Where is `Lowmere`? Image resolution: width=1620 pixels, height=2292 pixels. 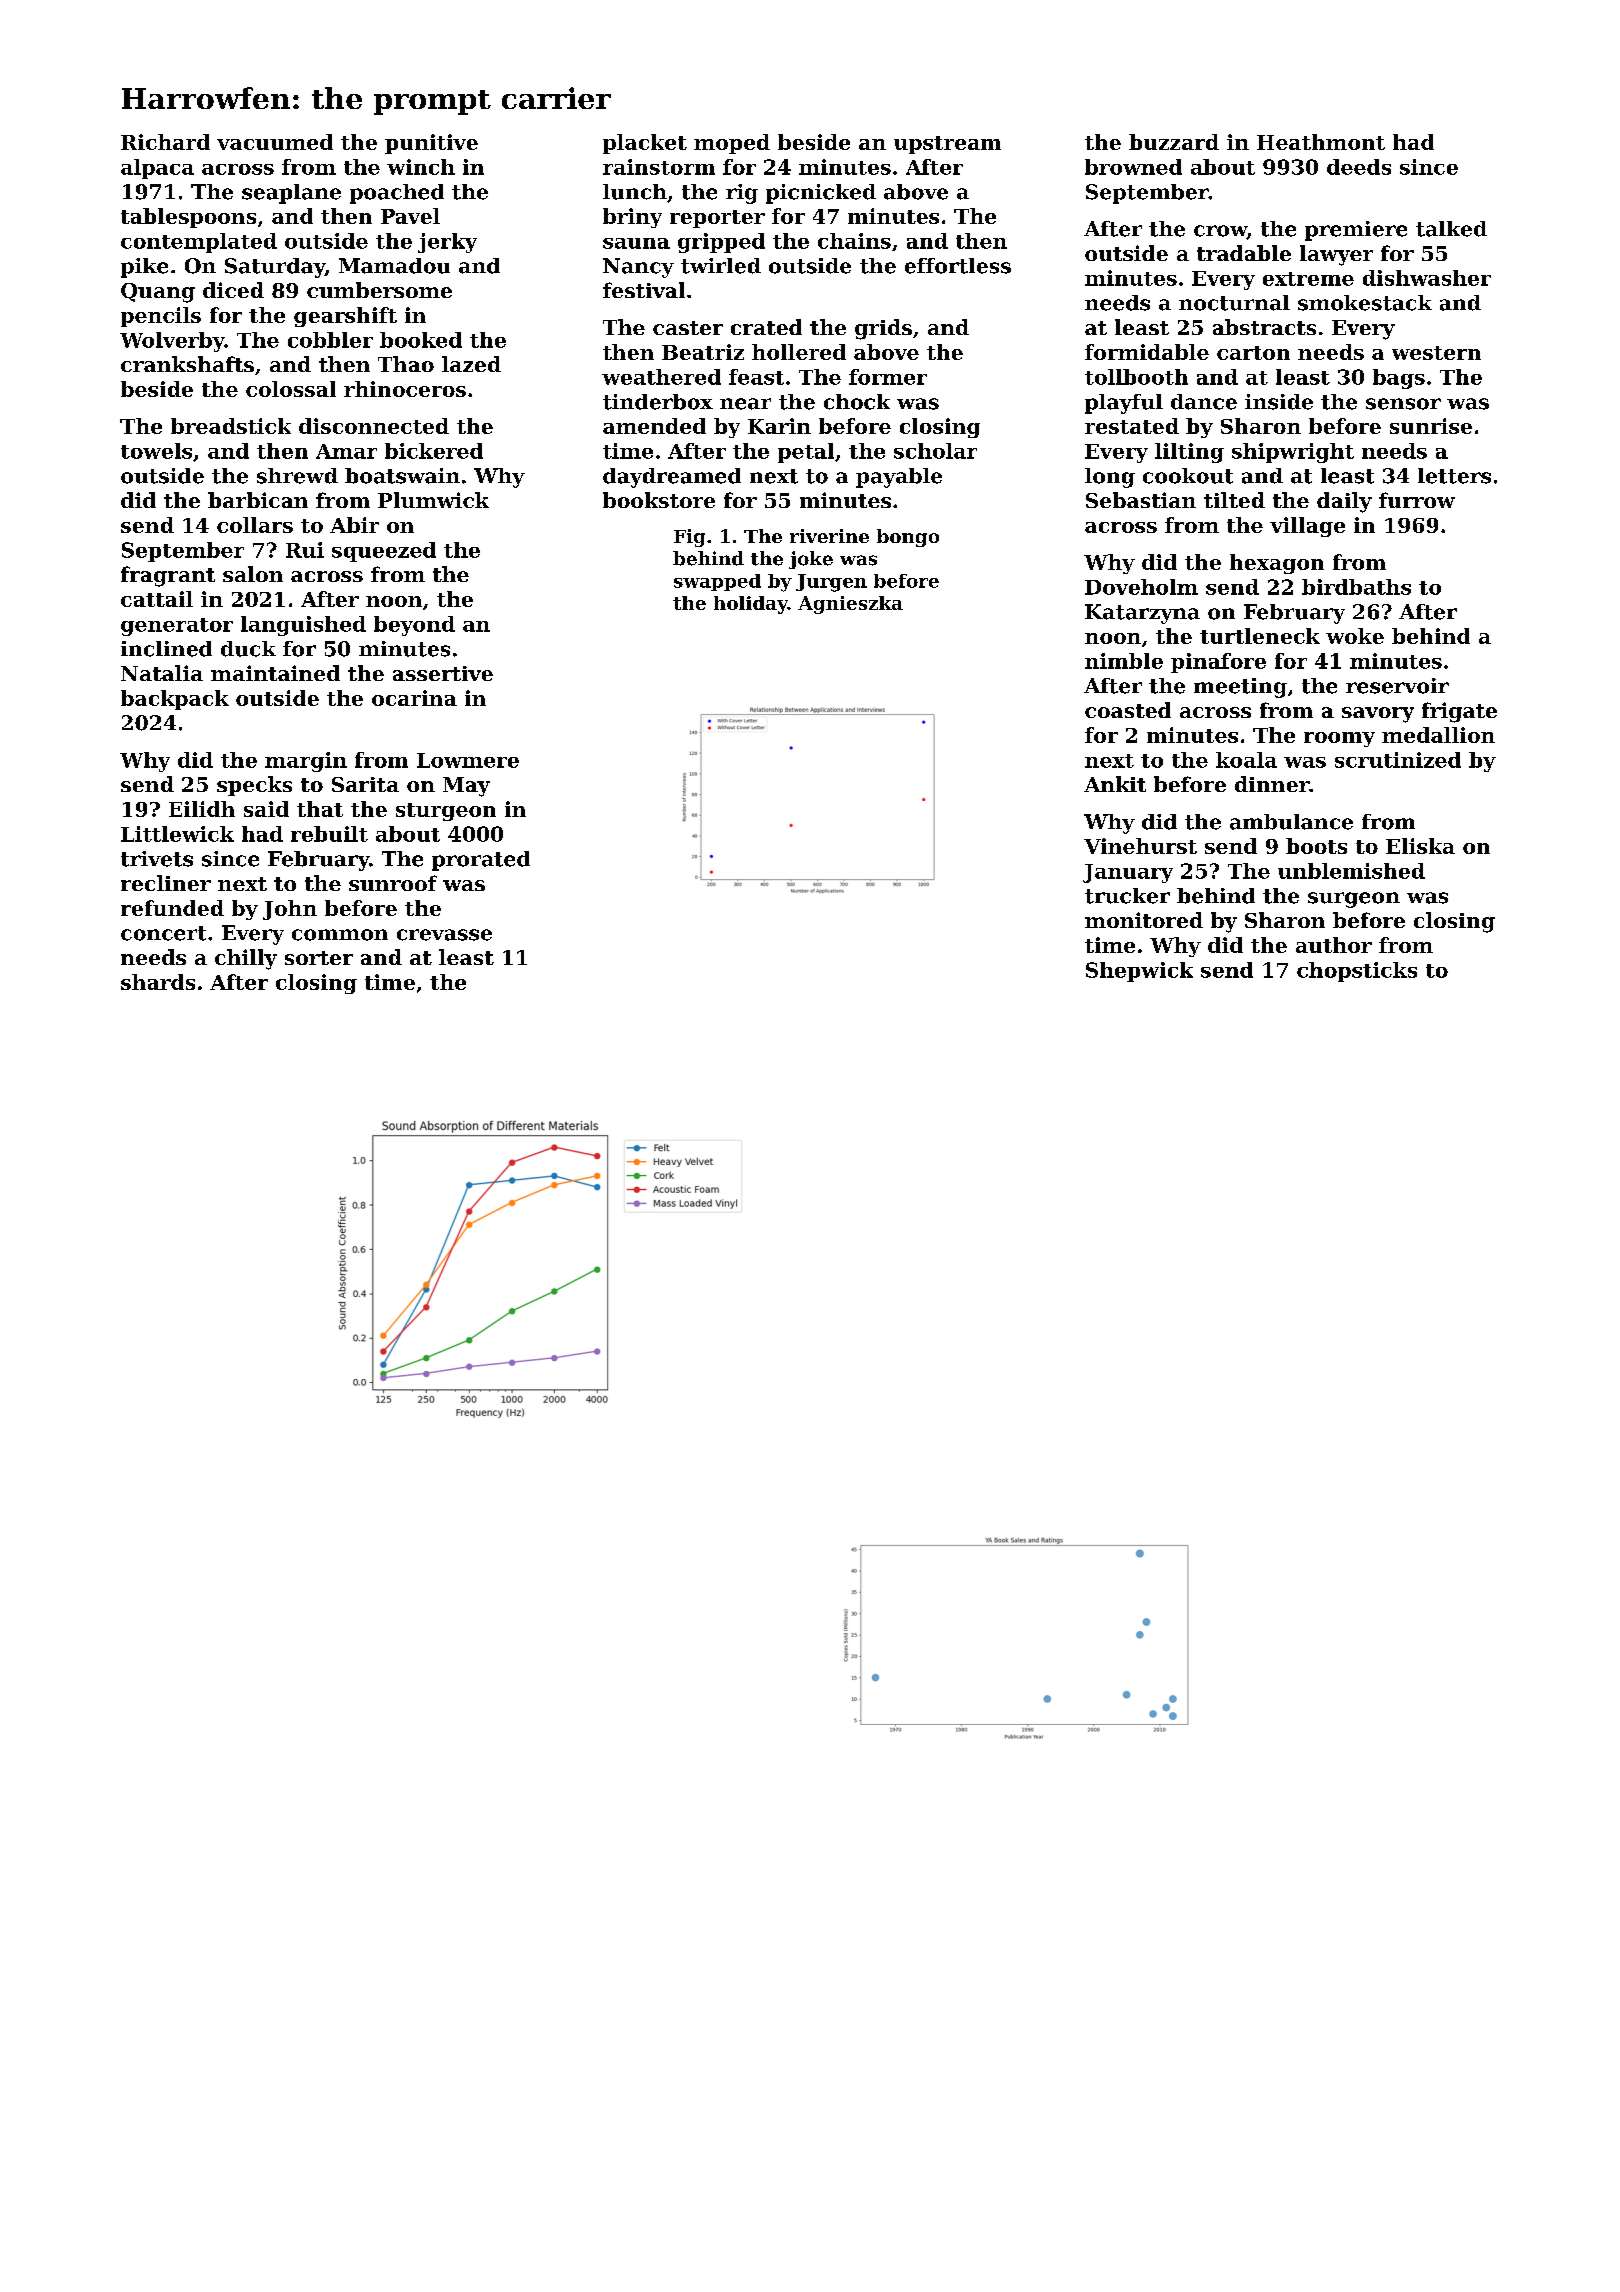 Lowmere is located at coordinates (468, 760).
